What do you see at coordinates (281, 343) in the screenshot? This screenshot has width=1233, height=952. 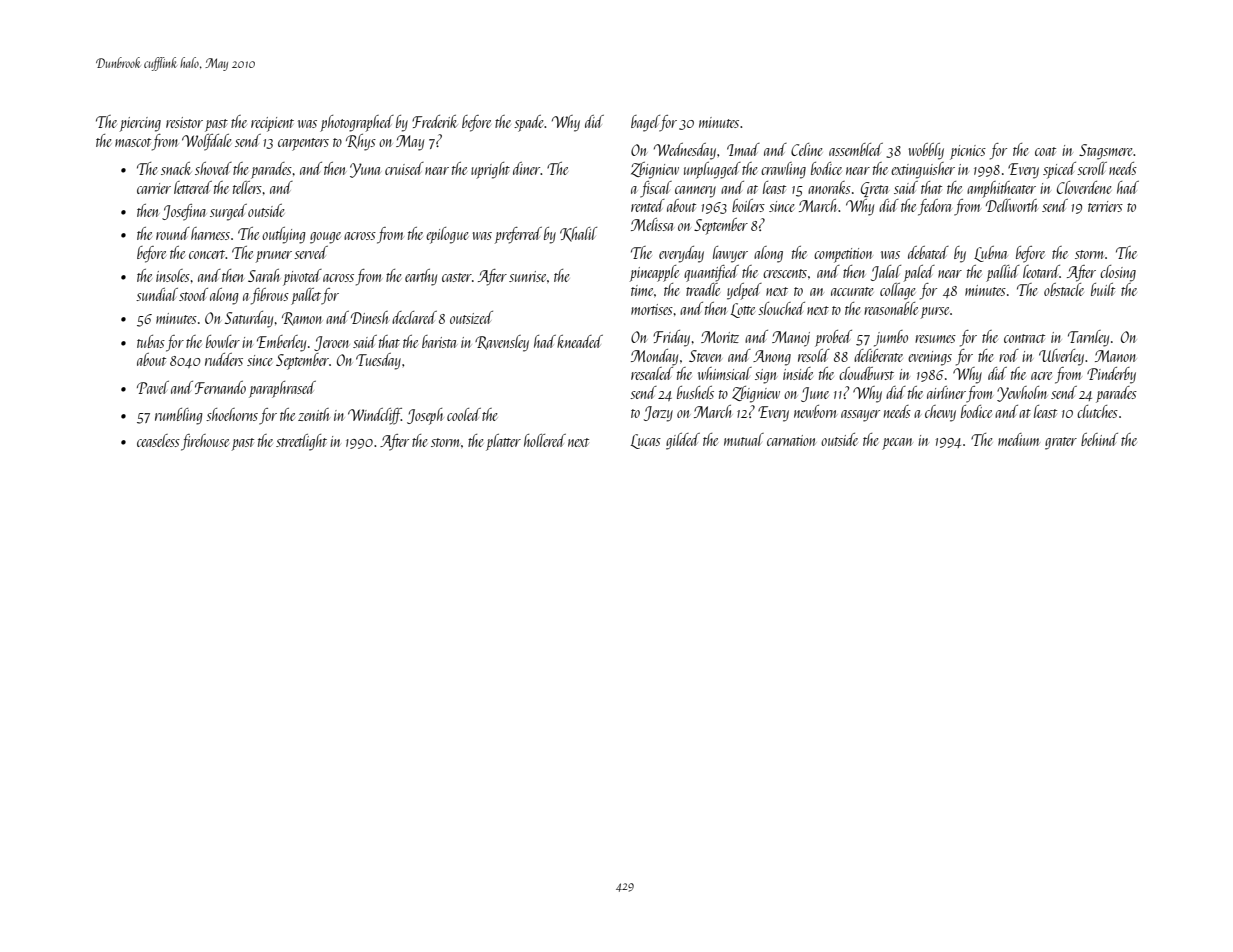 I see `Emberley` at bounding box center [281, 343].
